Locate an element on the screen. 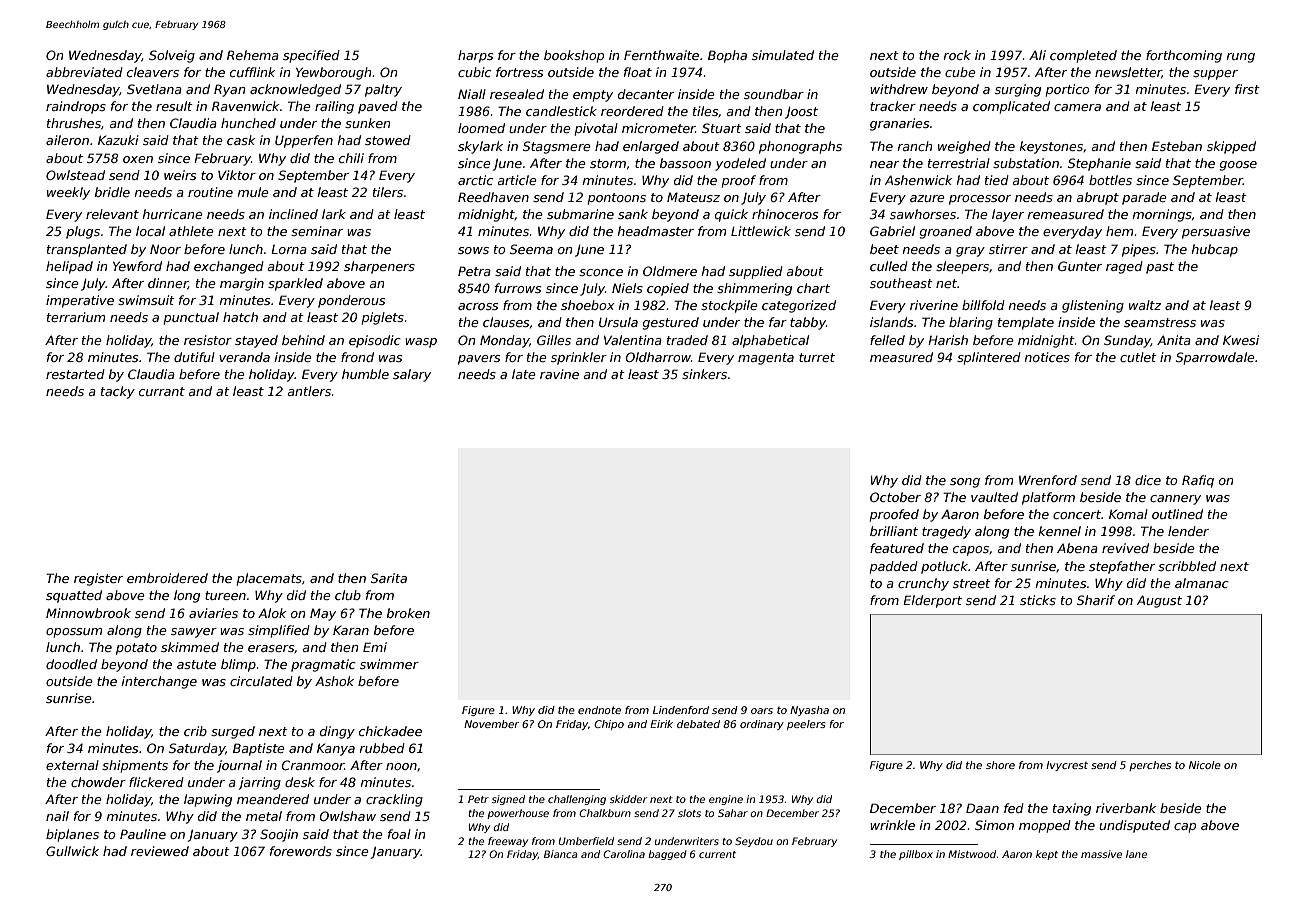 The width and height of the screenshot is (1308, 924). pipes is located at coordinates (1139, 250).
